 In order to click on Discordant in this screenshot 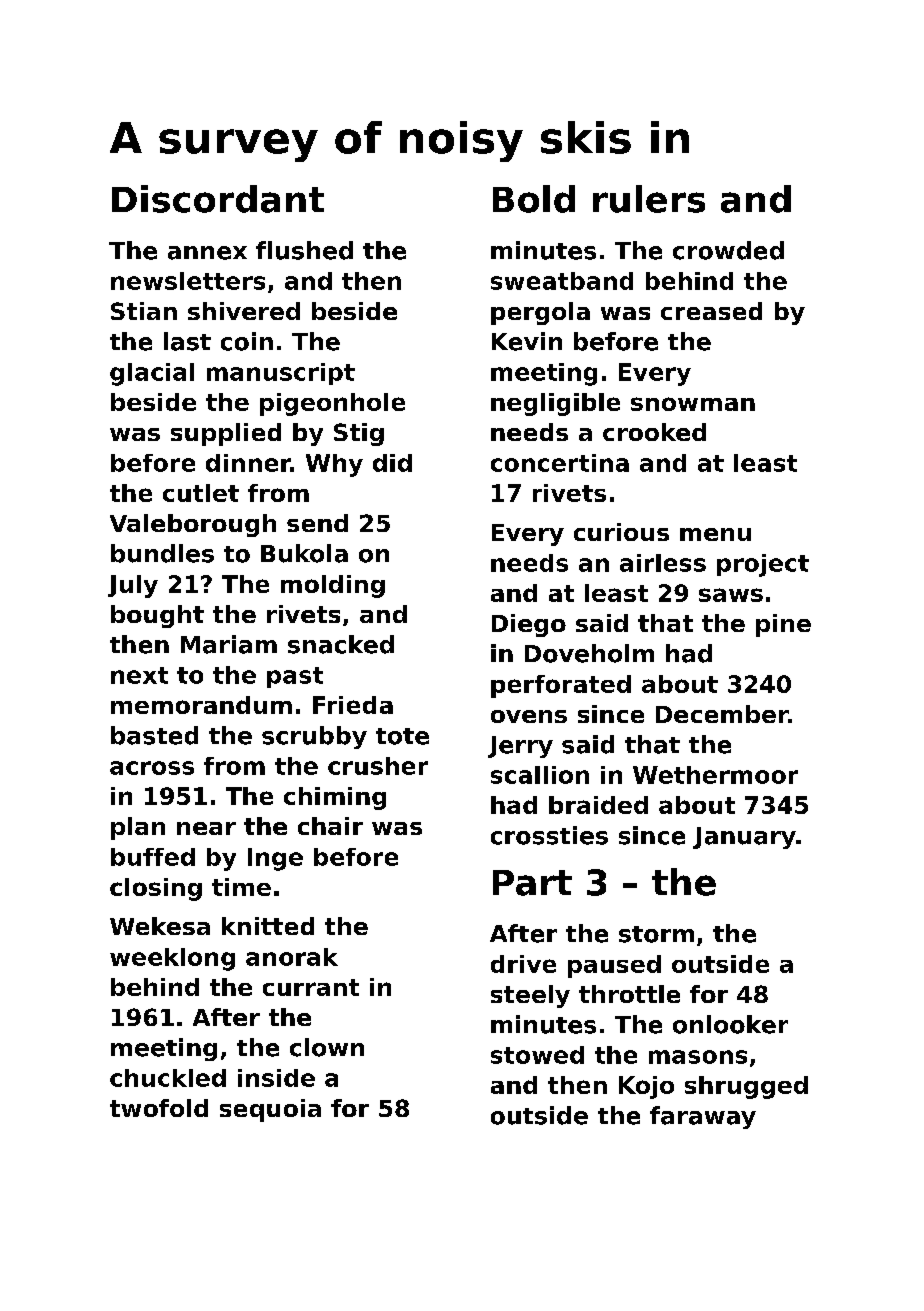, I will do `click(218, 199)`.
